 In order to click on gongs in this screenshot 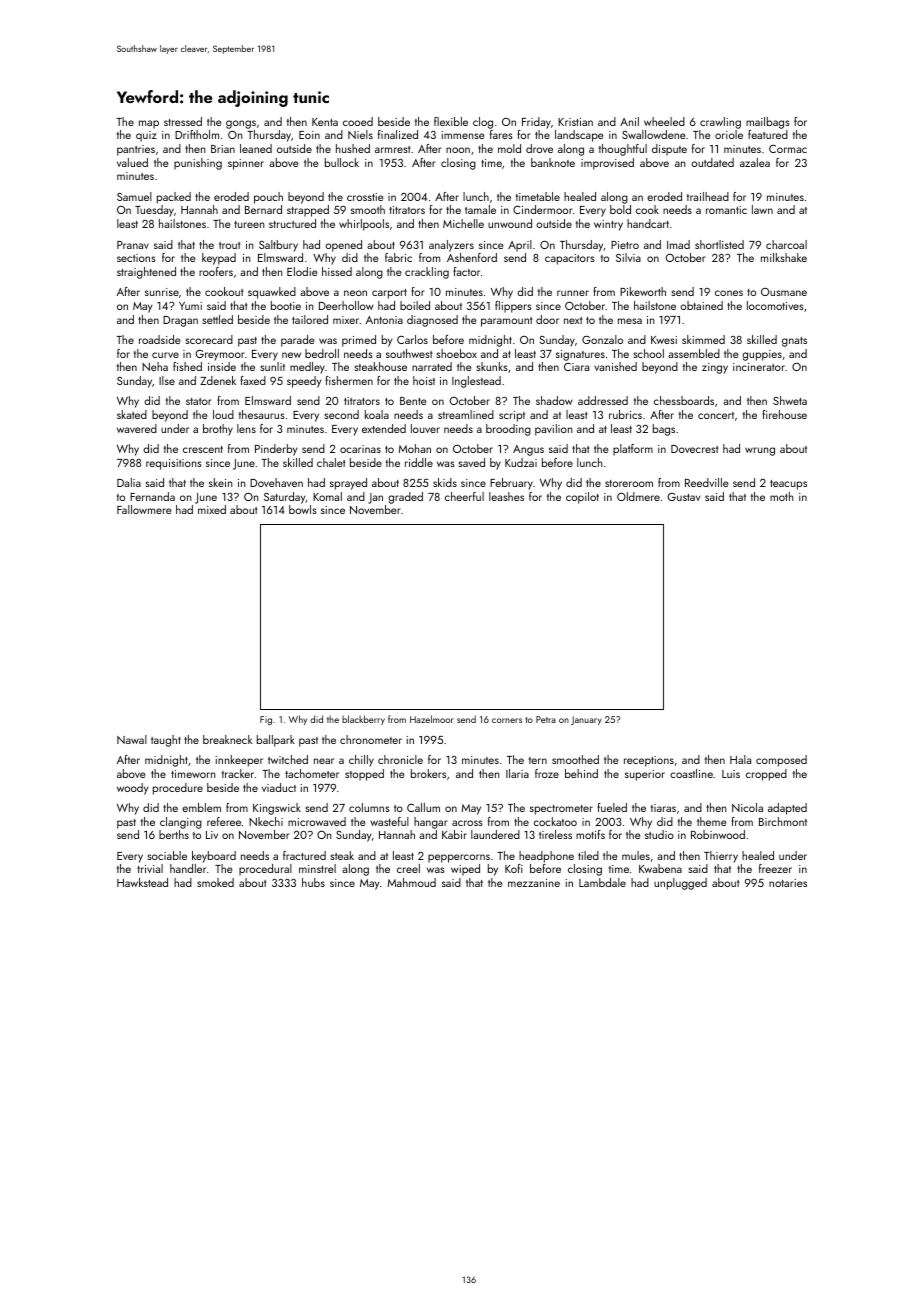, I will do `click(241, 124)`.
